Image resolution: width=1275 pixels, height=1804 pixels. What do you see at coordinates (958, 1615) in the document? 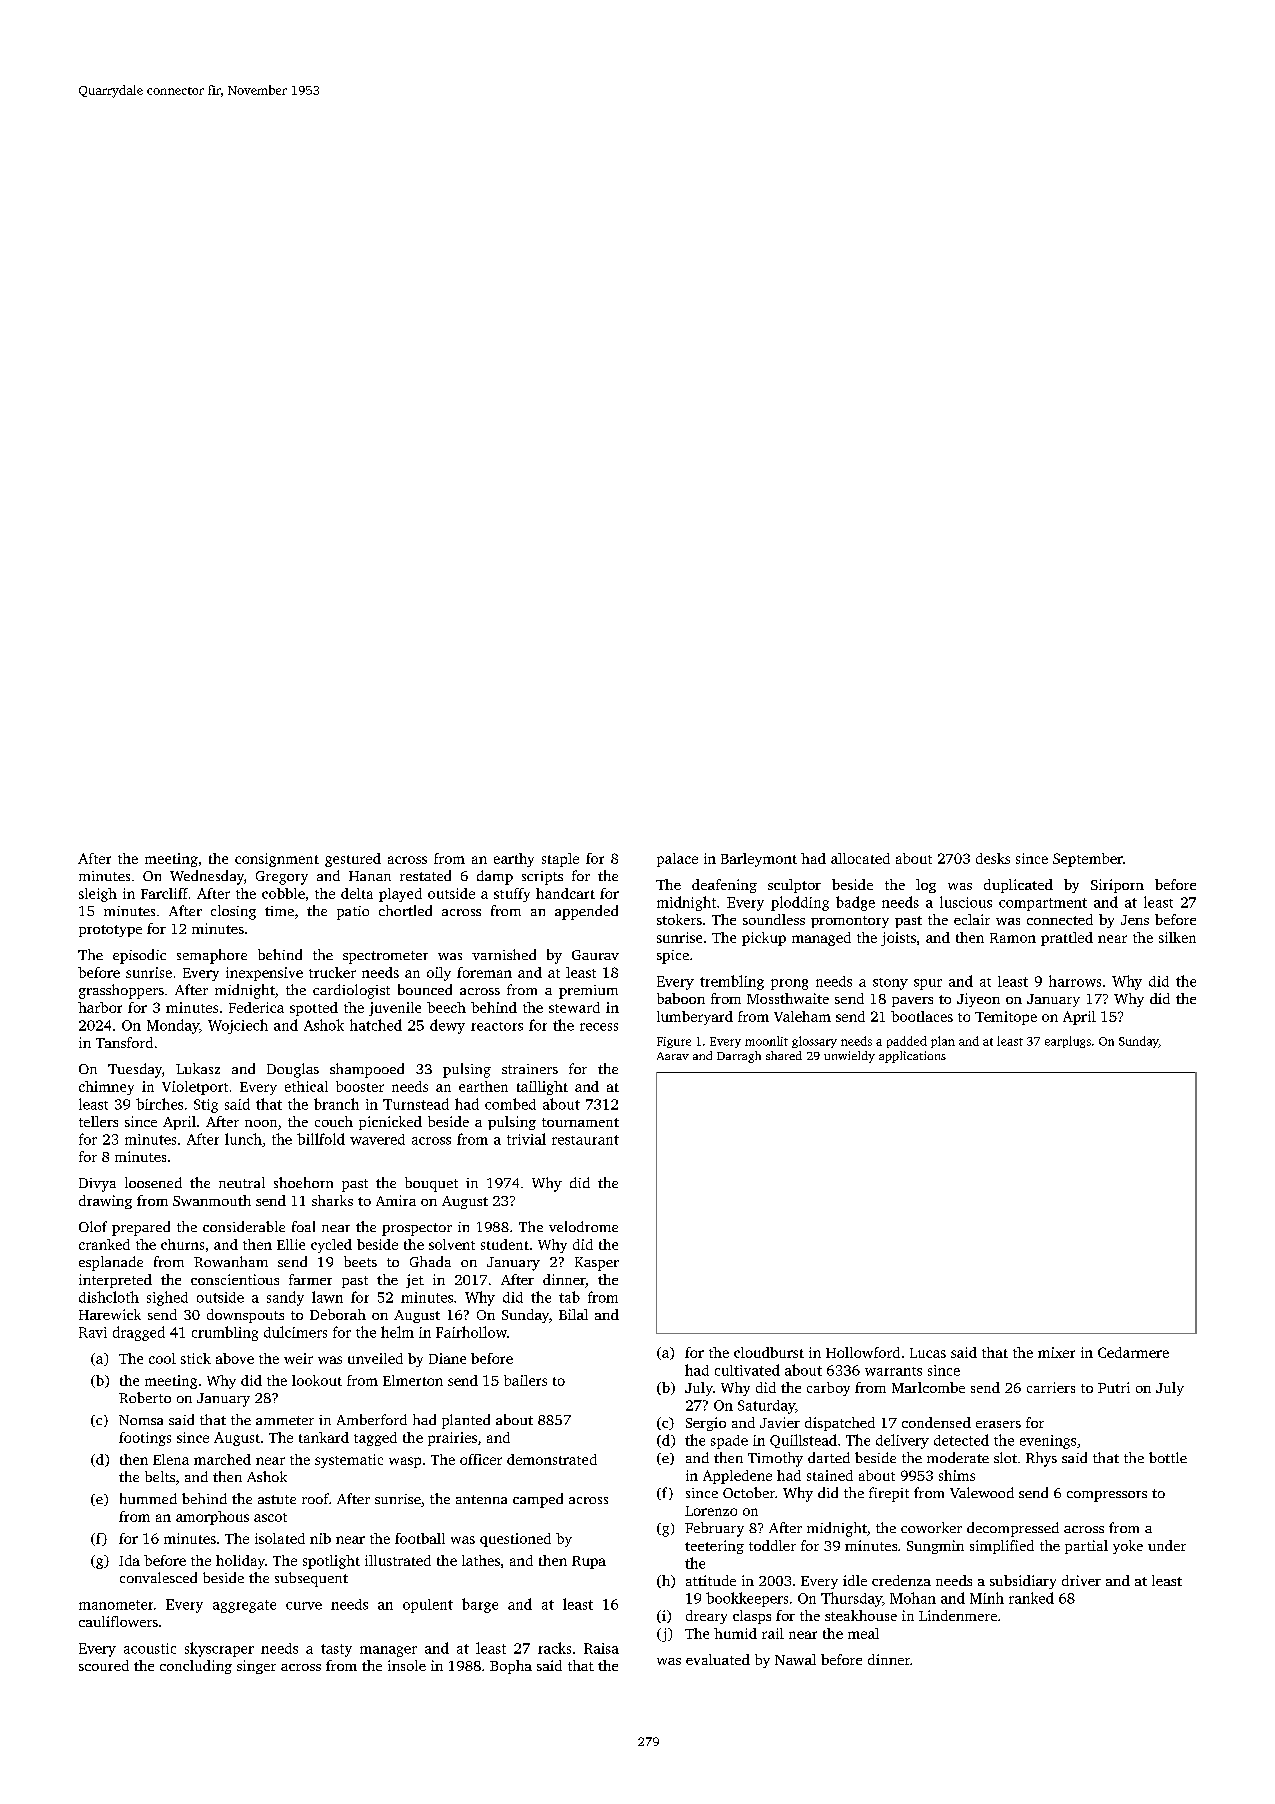
I see `Lindenmere` at bounding box center [958, 1615].
